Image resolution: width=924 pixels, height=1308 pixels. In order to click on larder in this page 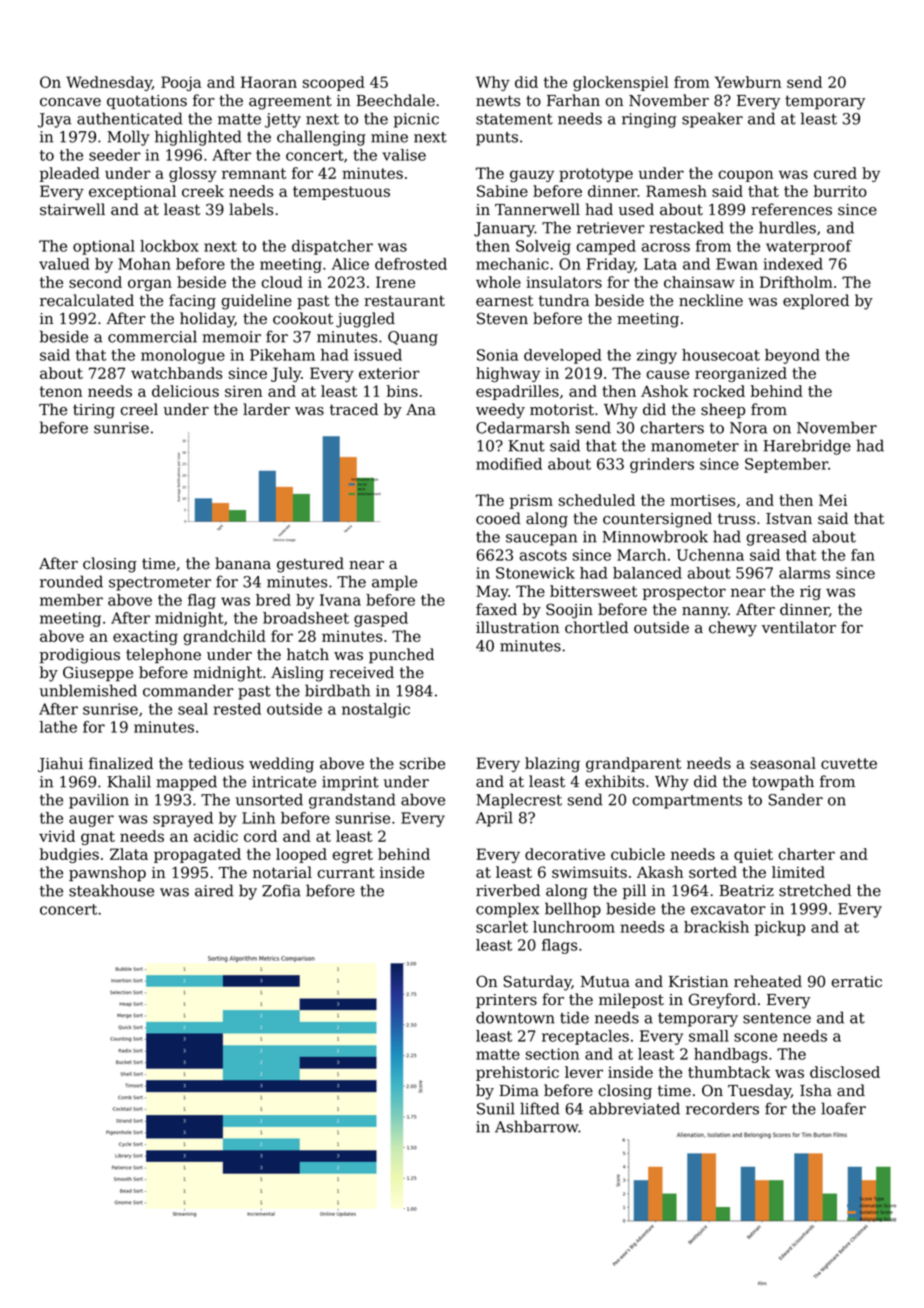, I will do `click(266, 409)`.
